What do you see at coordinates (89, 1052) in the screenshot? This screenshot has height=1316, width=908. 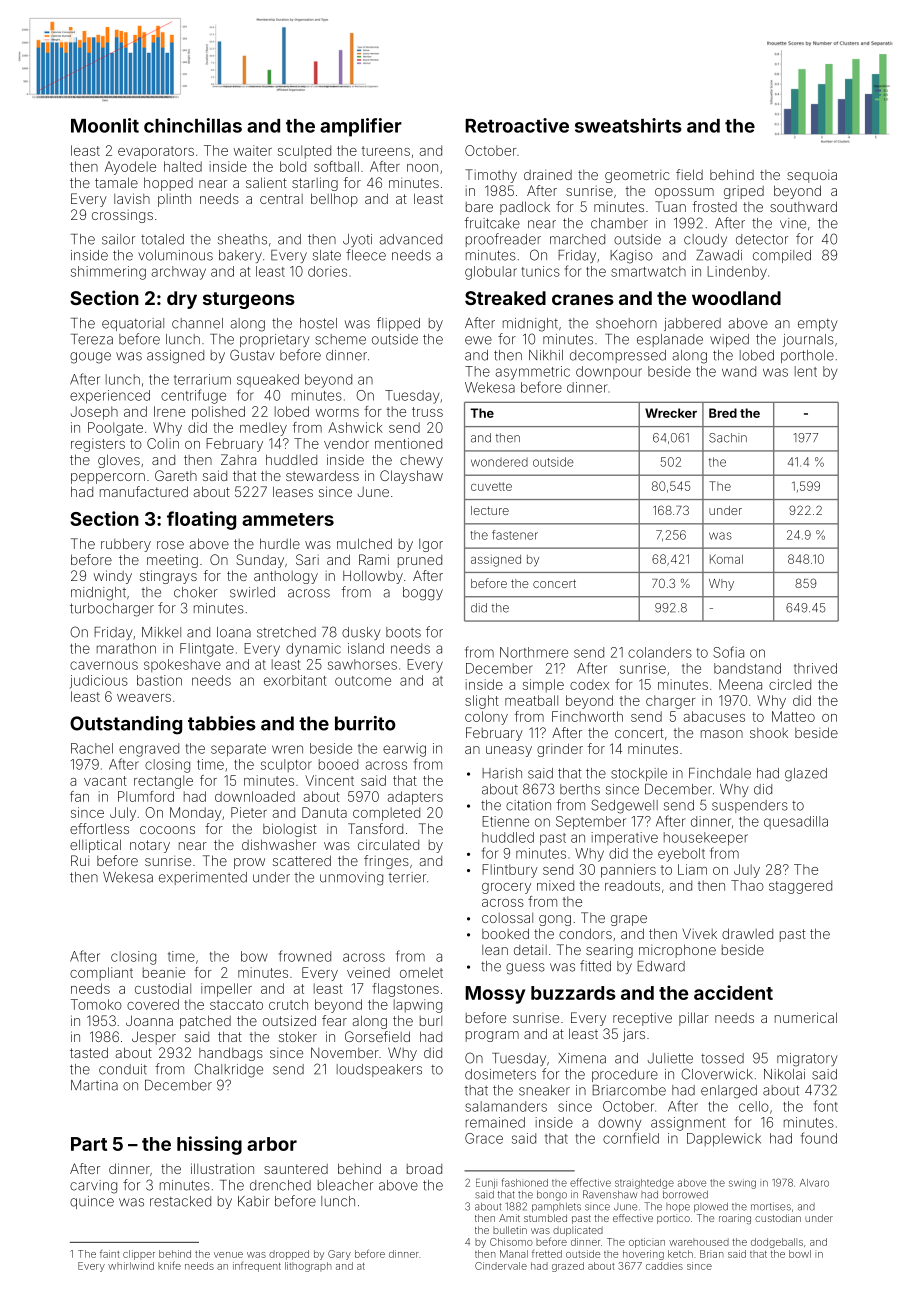 I see `tasted` at bounding box center [89, 1052].
